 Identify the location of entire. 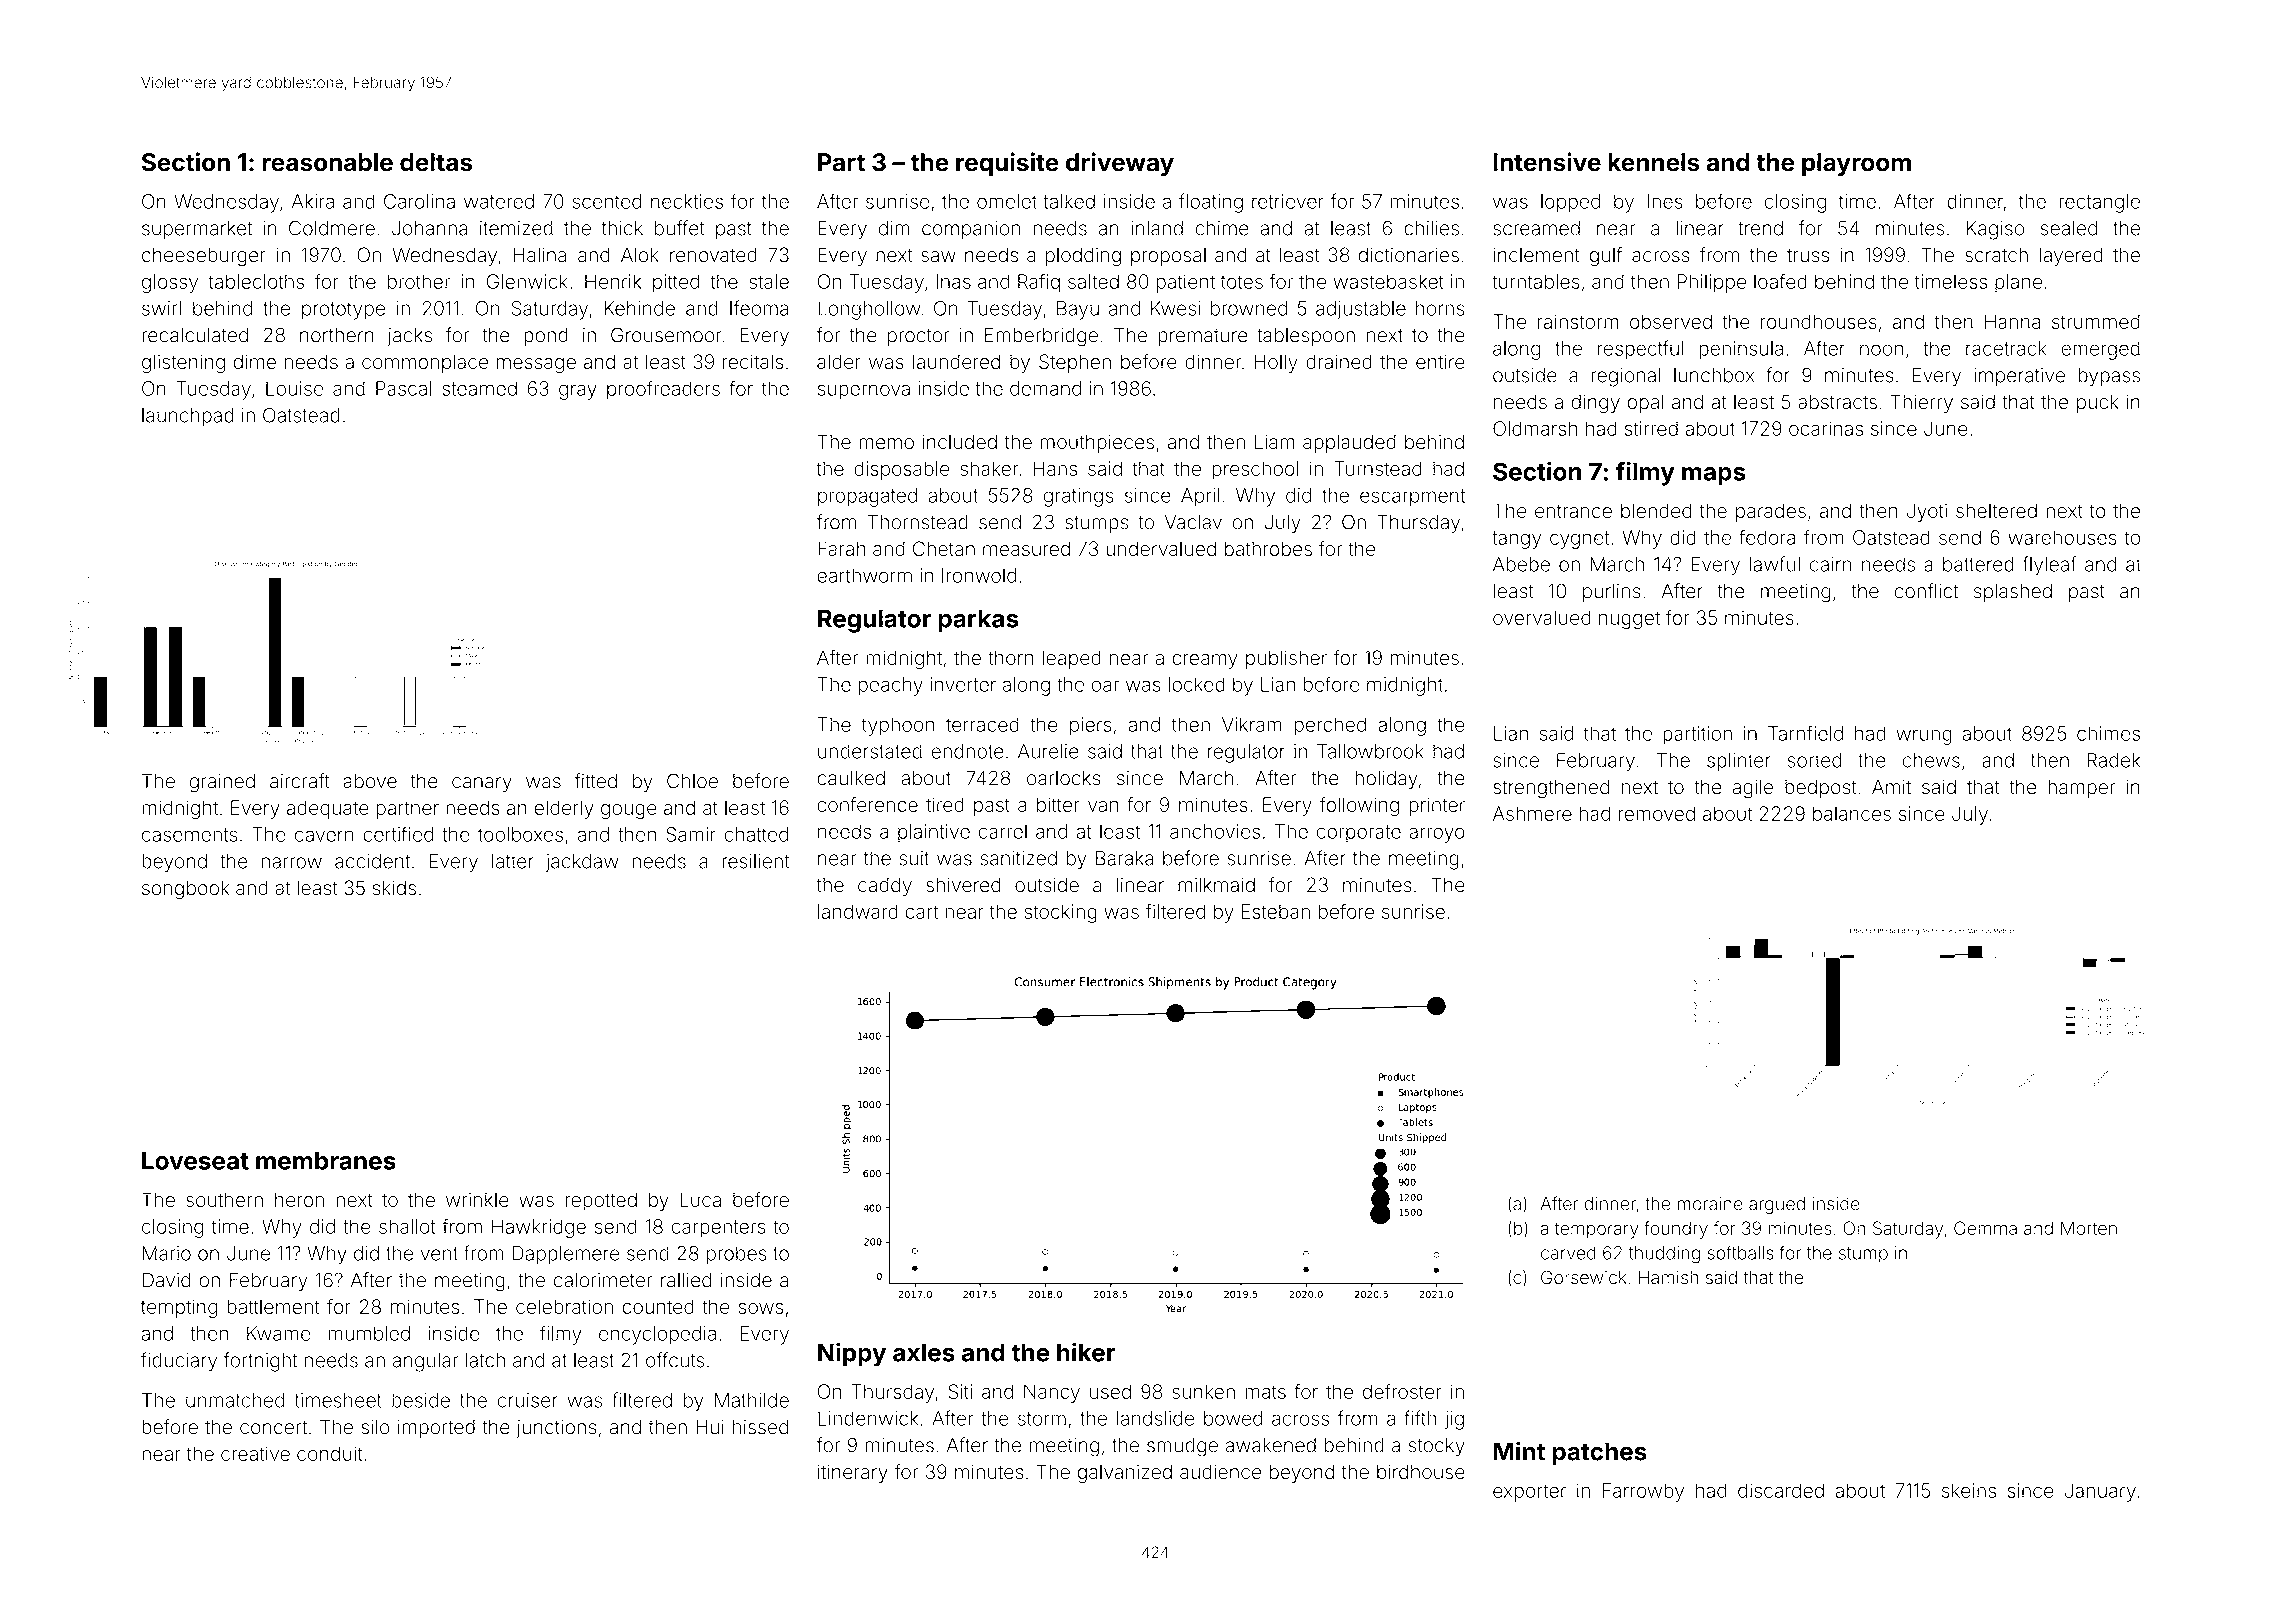
(1440, 361).
